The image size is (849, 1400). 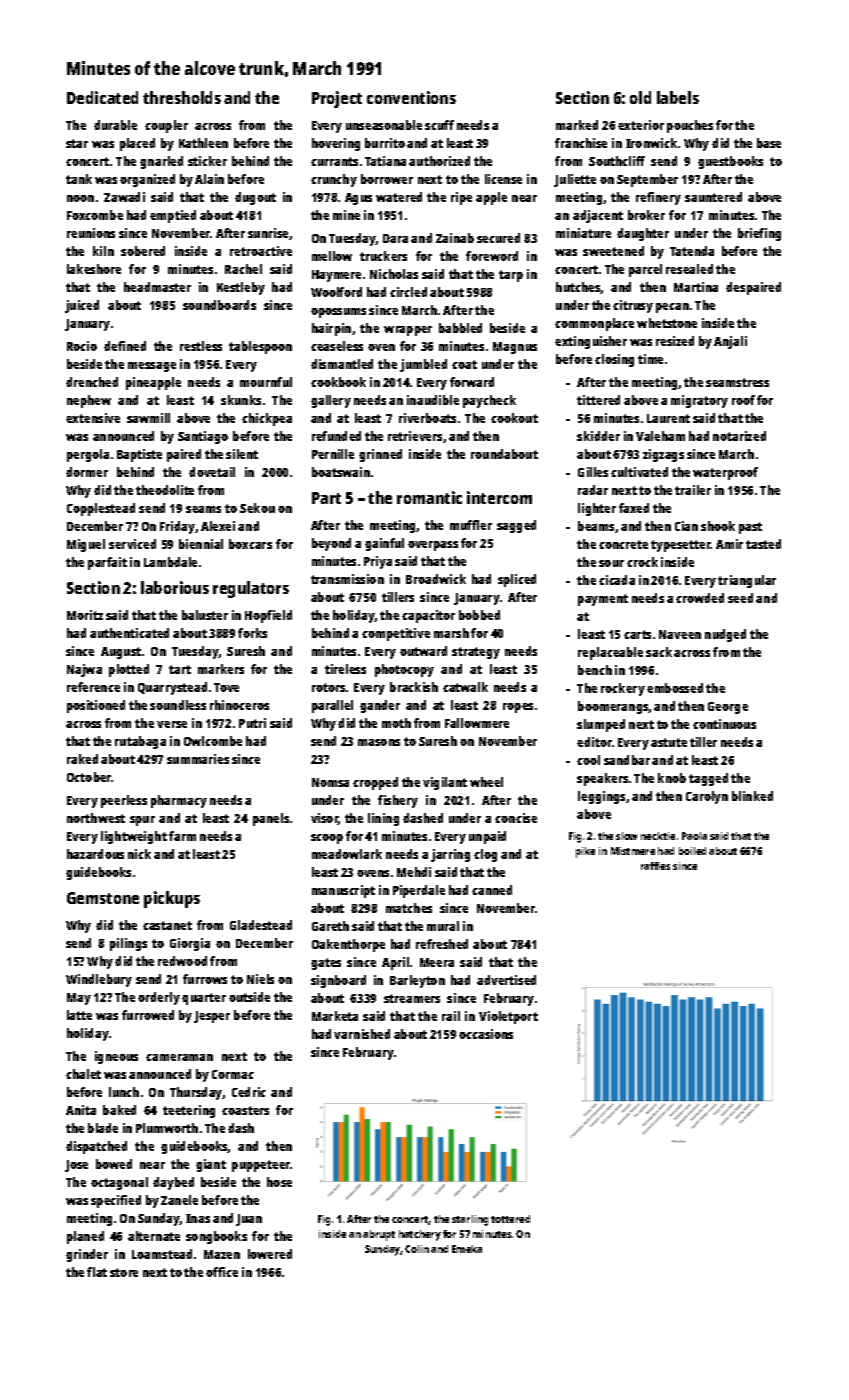 I want to click on Barleyton, so click(x=417, y=981).
